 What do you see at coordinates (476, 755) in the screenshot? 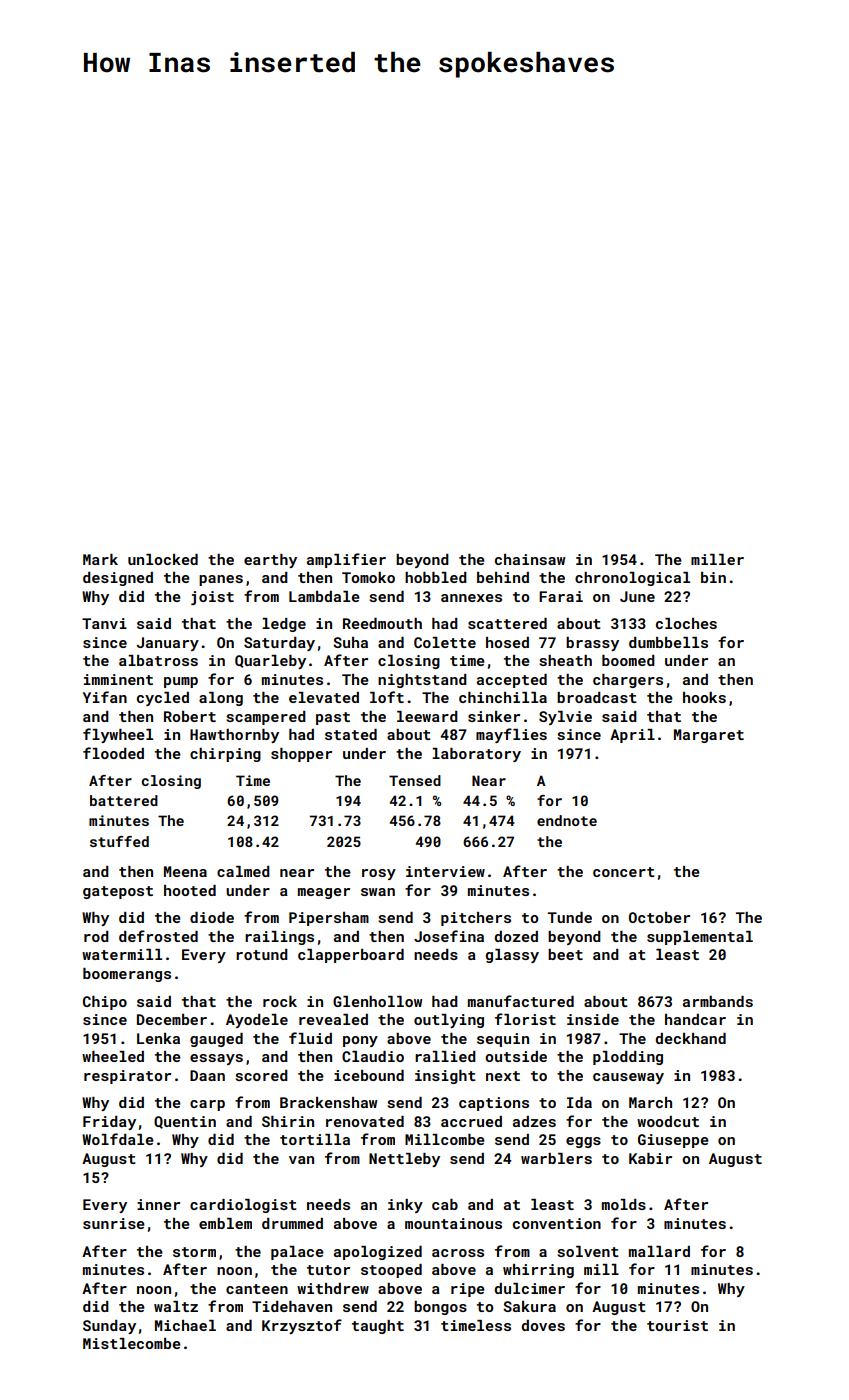
I see `laboratory` at bounding box center [476, 755].
